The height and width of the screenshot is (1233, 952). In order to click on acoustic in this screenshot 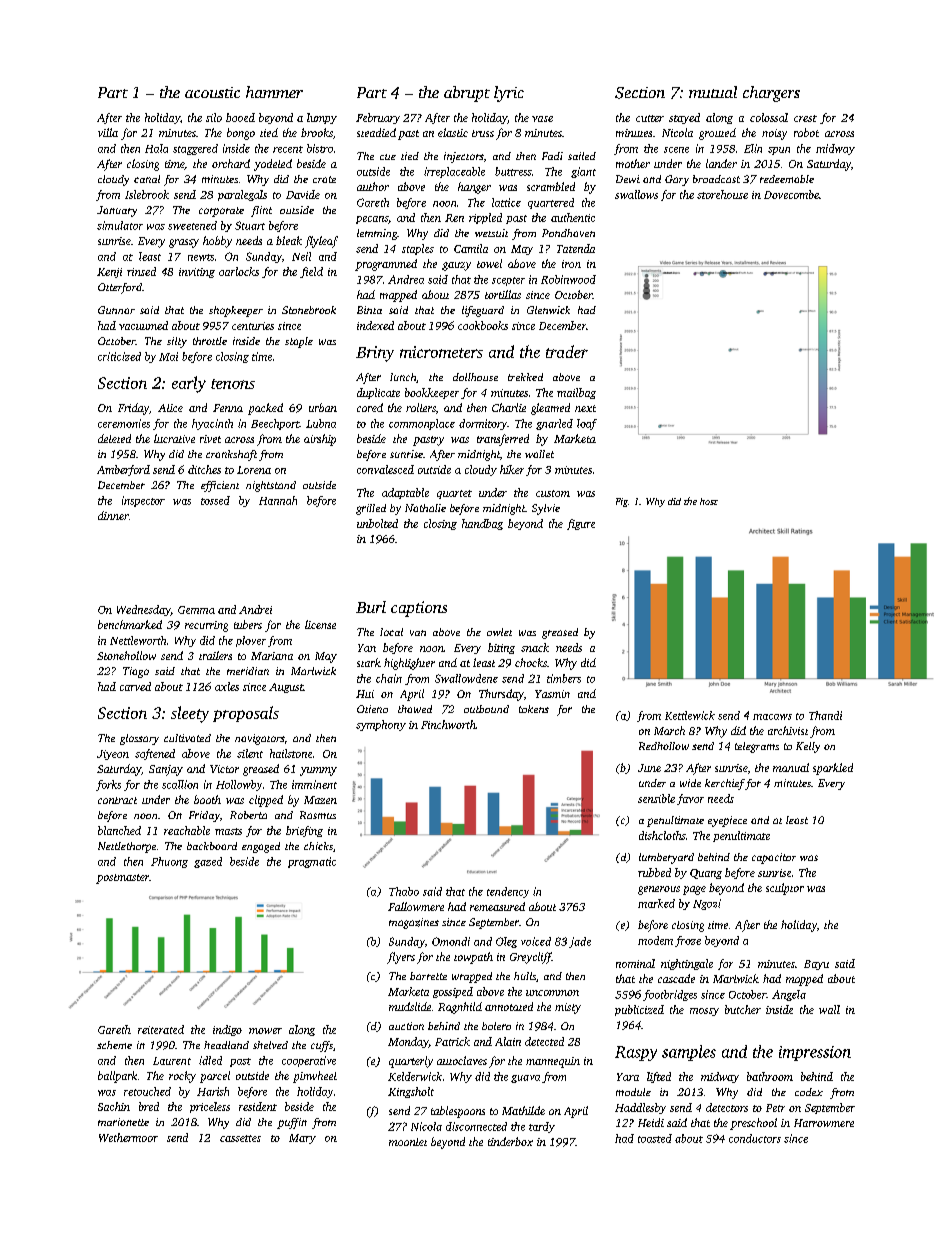, I will do `click(212, 92)`.
